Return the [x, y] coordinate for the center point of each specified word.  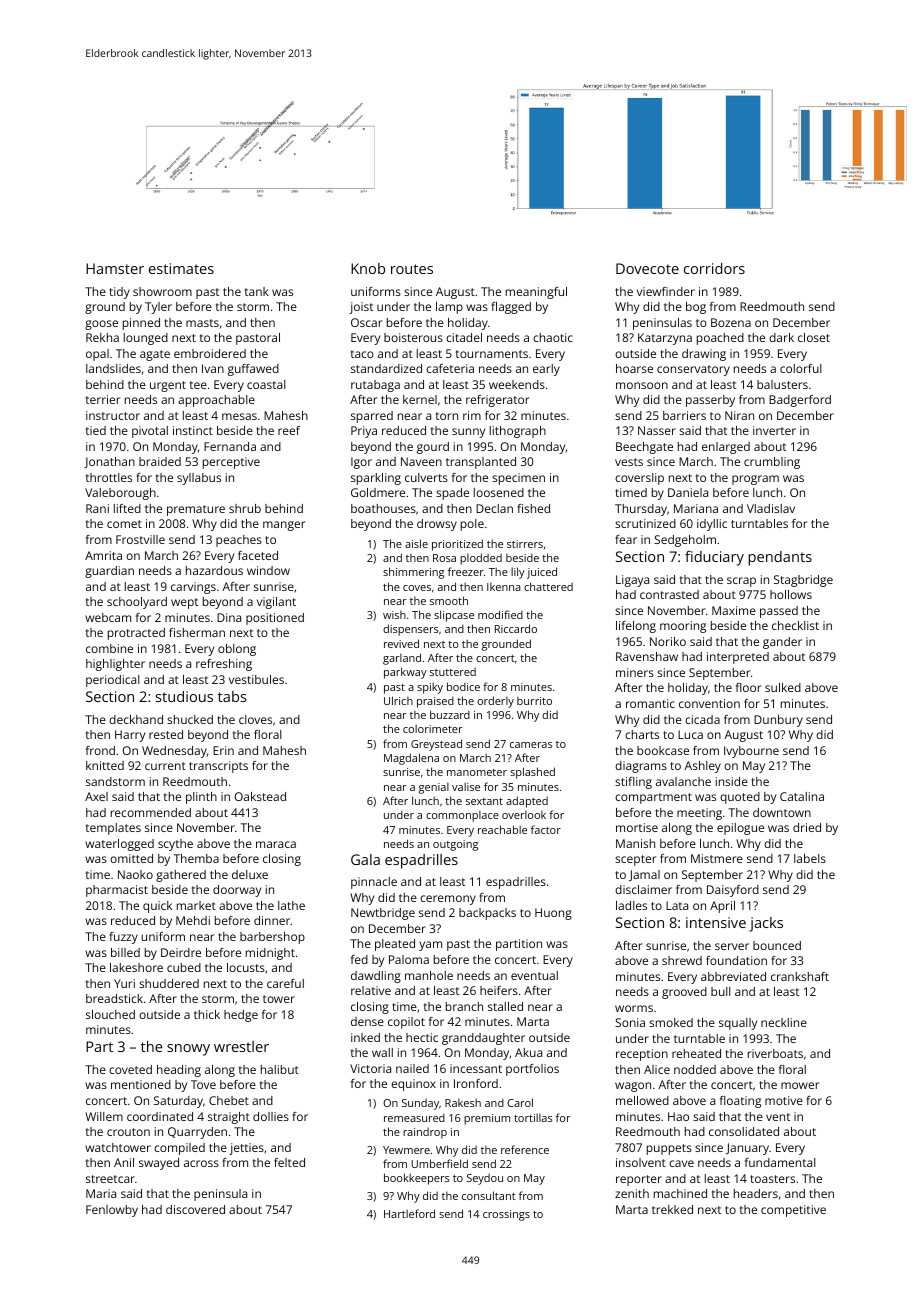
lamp [449, 308]
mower [800, 1085]
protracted [136, 634]
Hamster [115, 268]
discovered [195, 1209]
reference [525, 1149]
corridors [714, 268]
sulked [783, 687]
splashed [532, 773]
